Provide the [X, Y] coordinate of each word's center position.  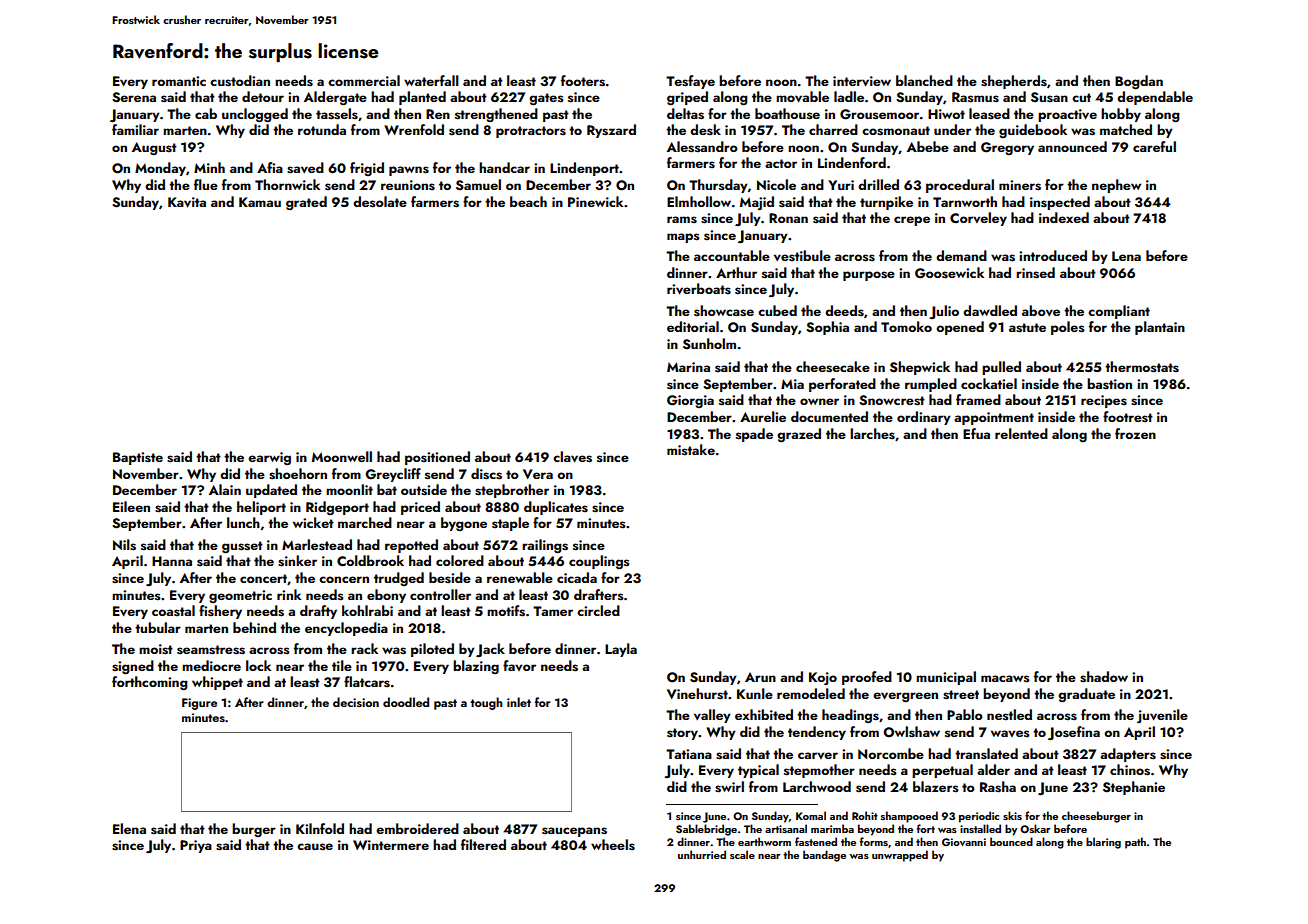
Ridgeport [337, 508]
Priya [196, 846]
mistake [691, 450]
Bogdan [1139, 82]
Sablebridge [706, 830]
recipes [1104, 401]
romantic [179, 81]
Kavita [187, 202]
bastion [1109, 384]
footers [583, 81]
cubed [777, 310]
